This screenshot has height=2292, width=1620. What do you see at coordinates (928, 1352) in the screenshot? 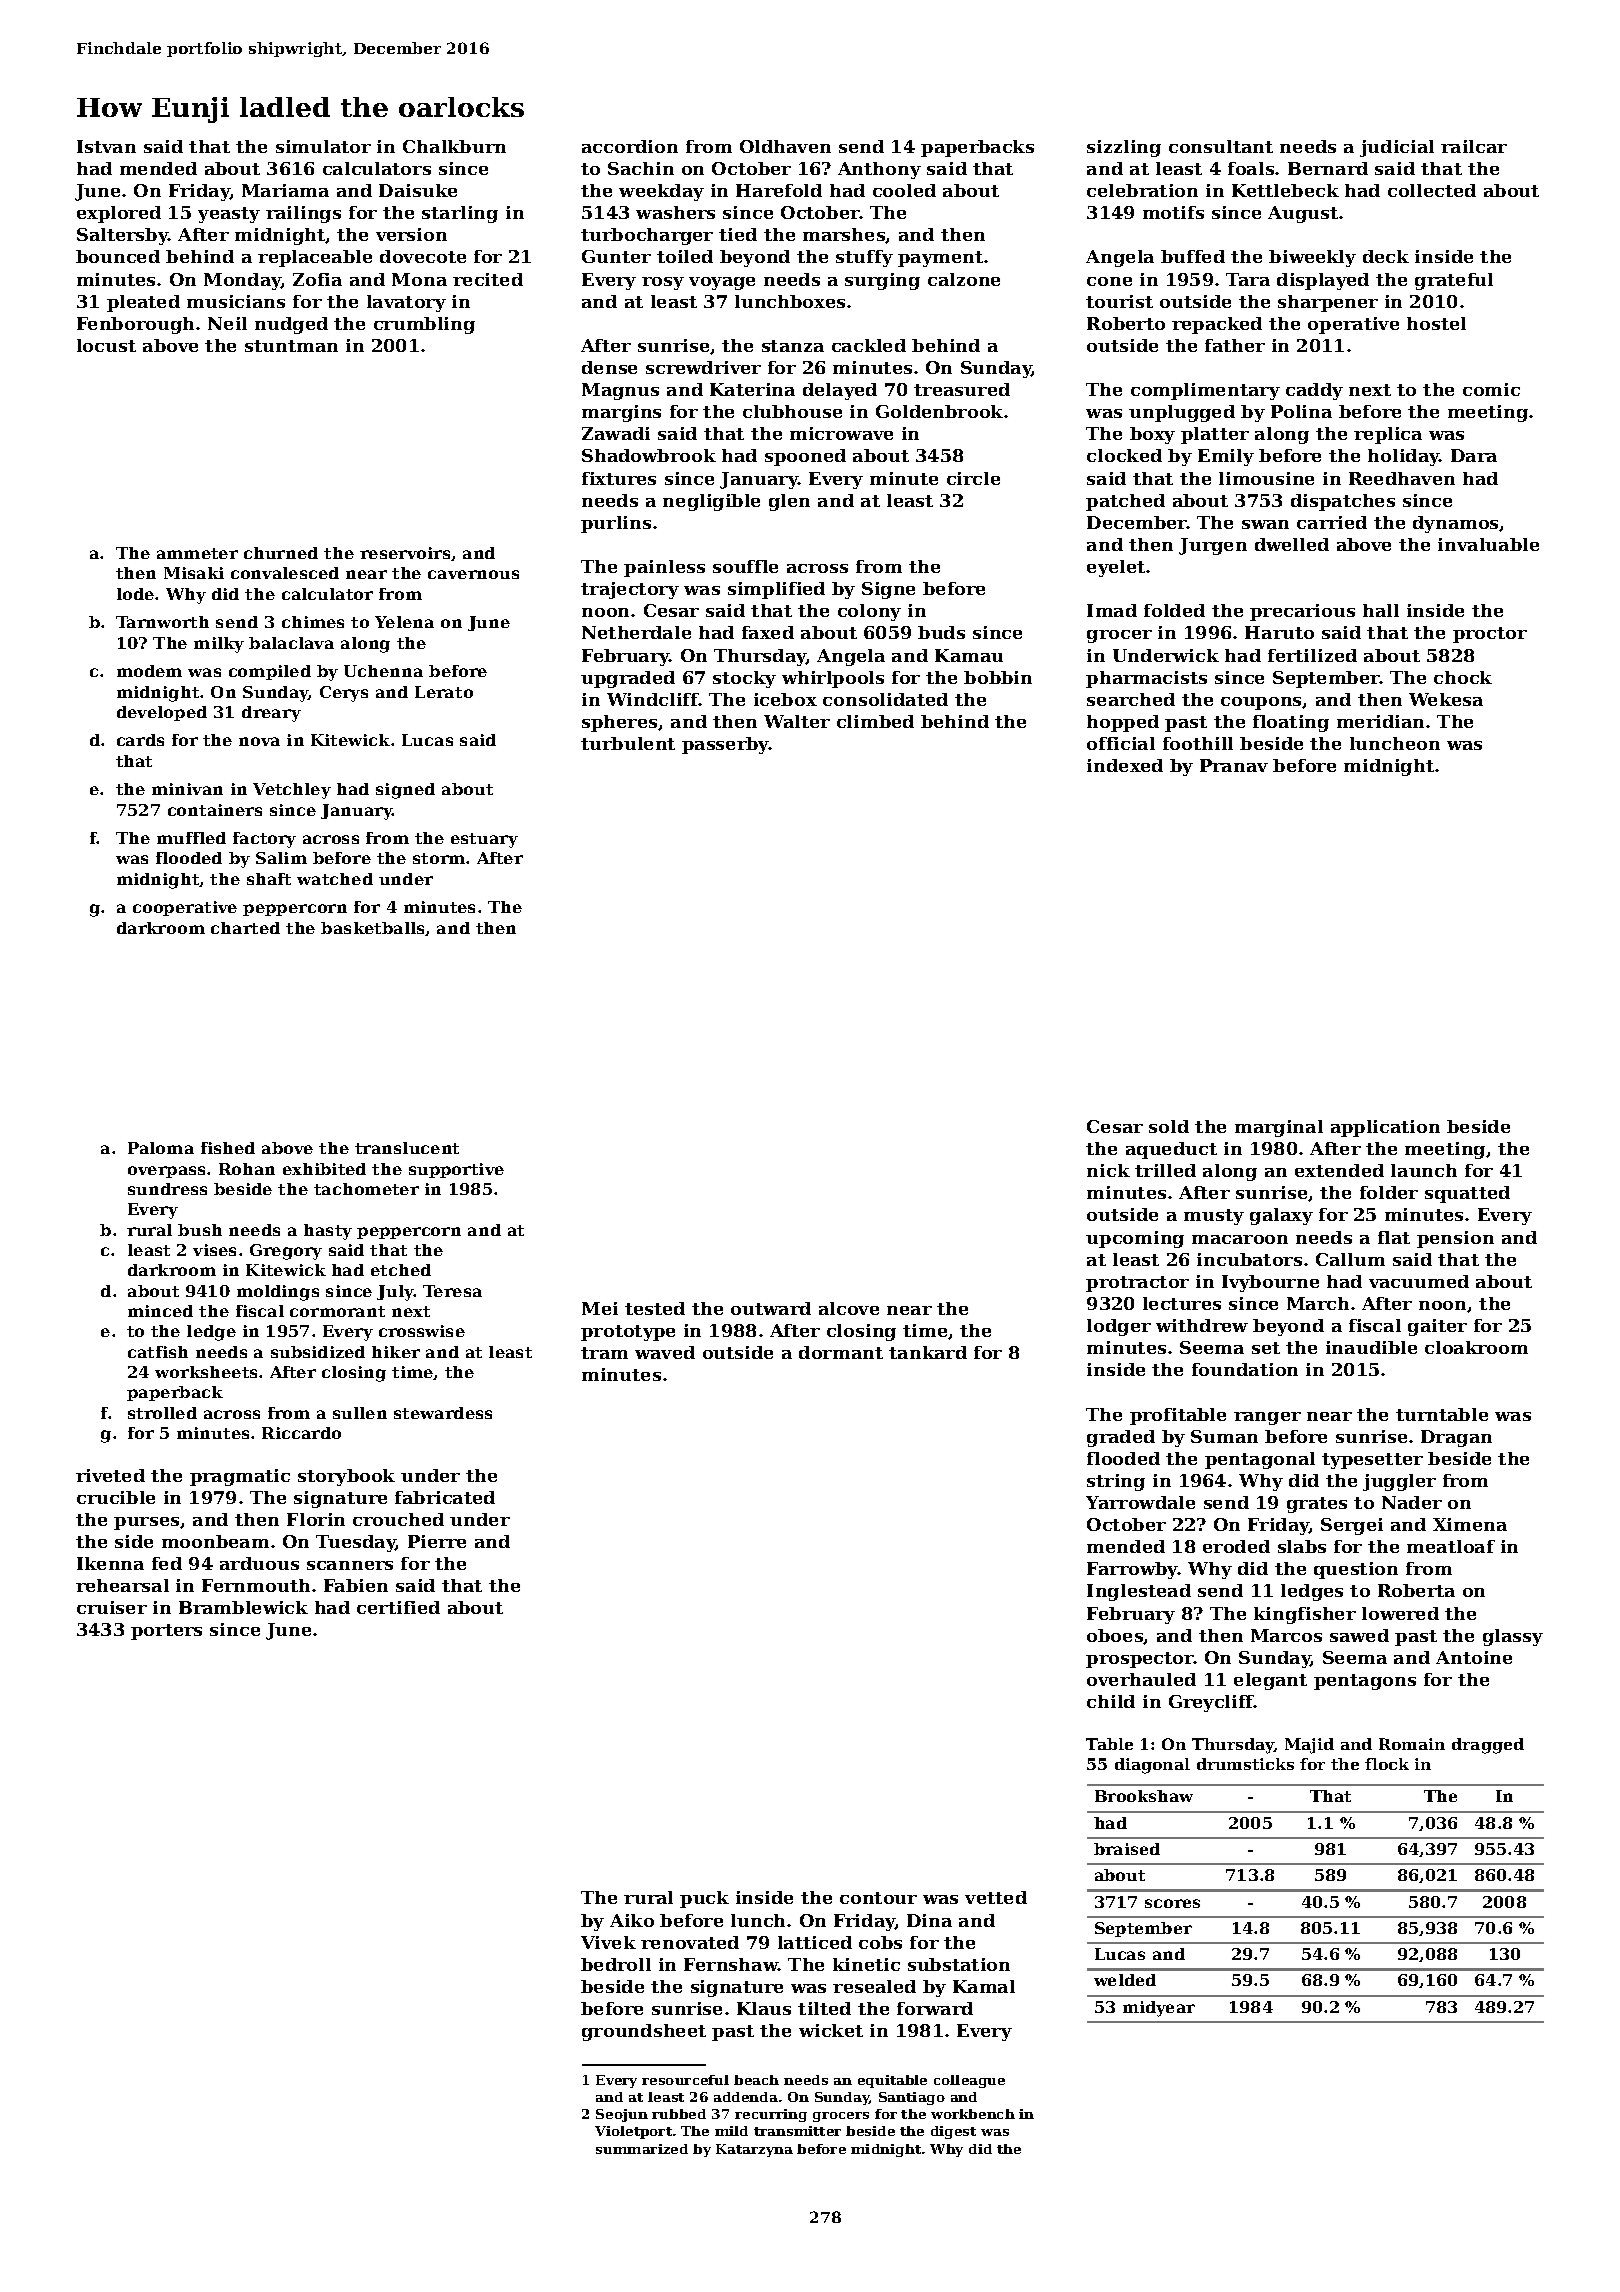
I see `tankard` at bounding box center [928, 1352].
